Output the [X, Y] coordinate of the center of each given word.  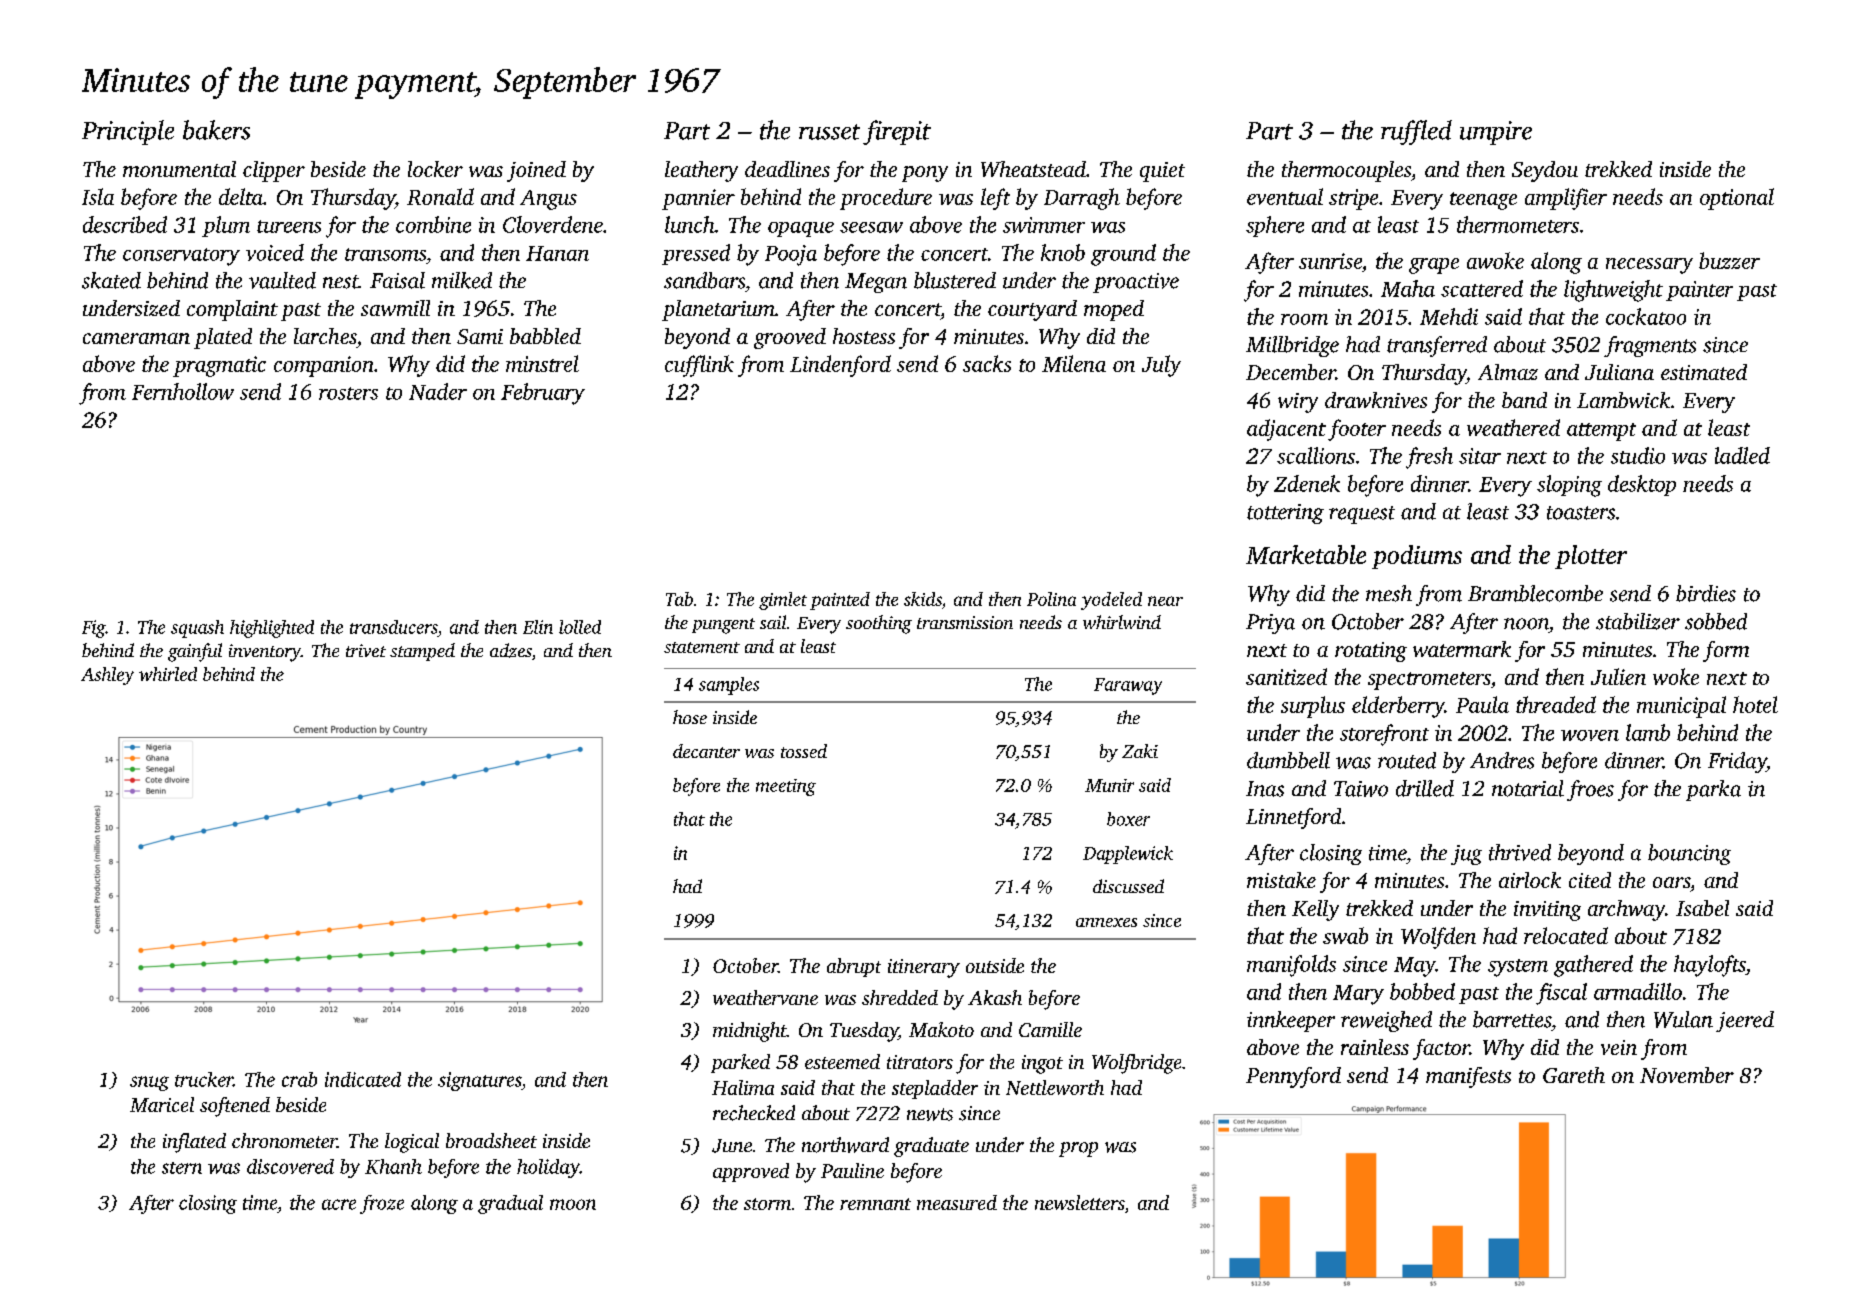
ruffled [1416, 132]
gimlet [783, 601]
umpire [1496, 133]
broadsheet [491, 1140]
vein [1619, 1047]
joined [536, 171]
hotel [1755, 704]
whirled [168, 674]
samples [729, 686]
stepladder [935, 1089]
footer [1357, 430]
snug [149, 1083]
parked [740, 1063]
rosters [348, 393]
